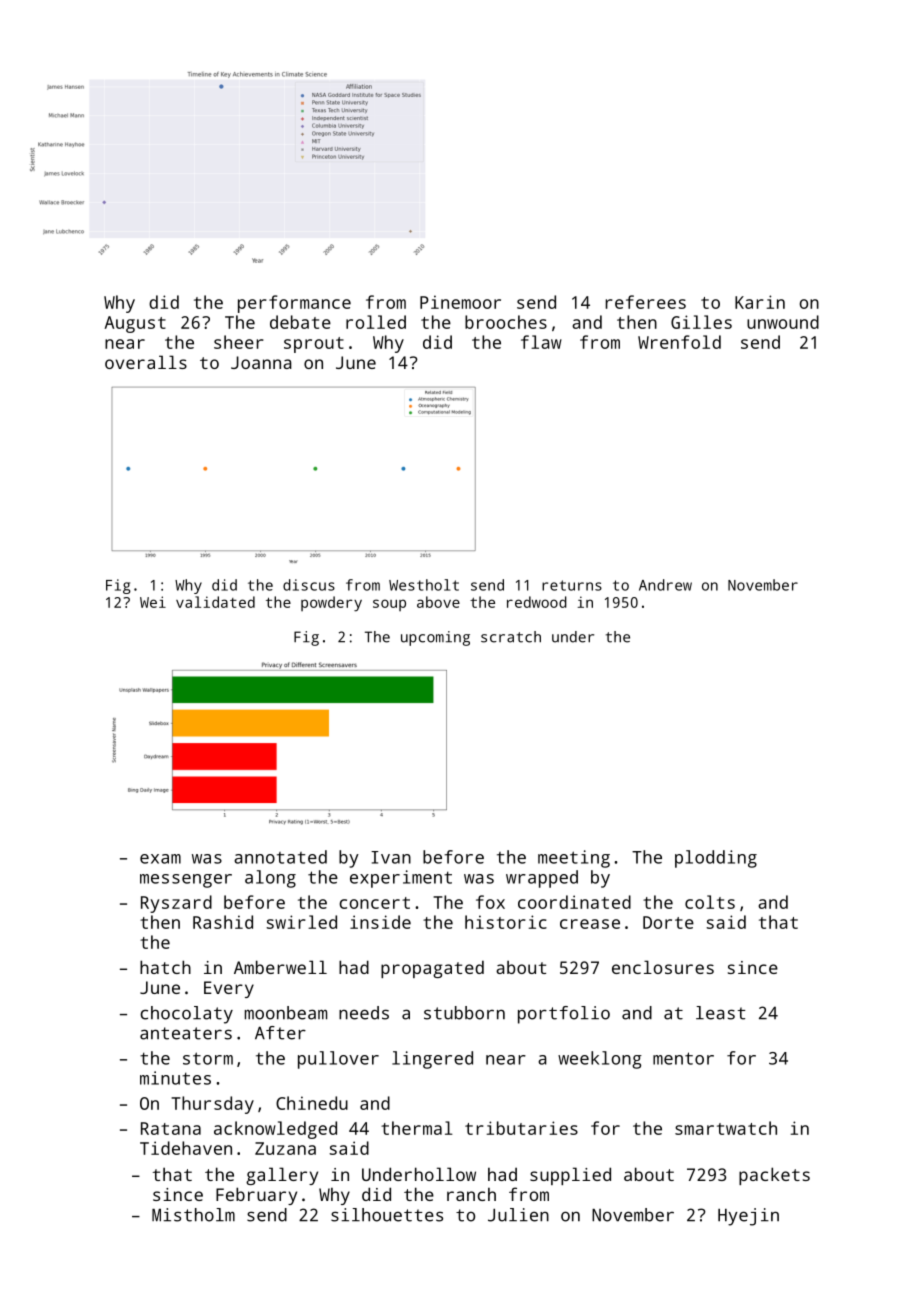  I want to click on wrapped, so click(542, 879).
